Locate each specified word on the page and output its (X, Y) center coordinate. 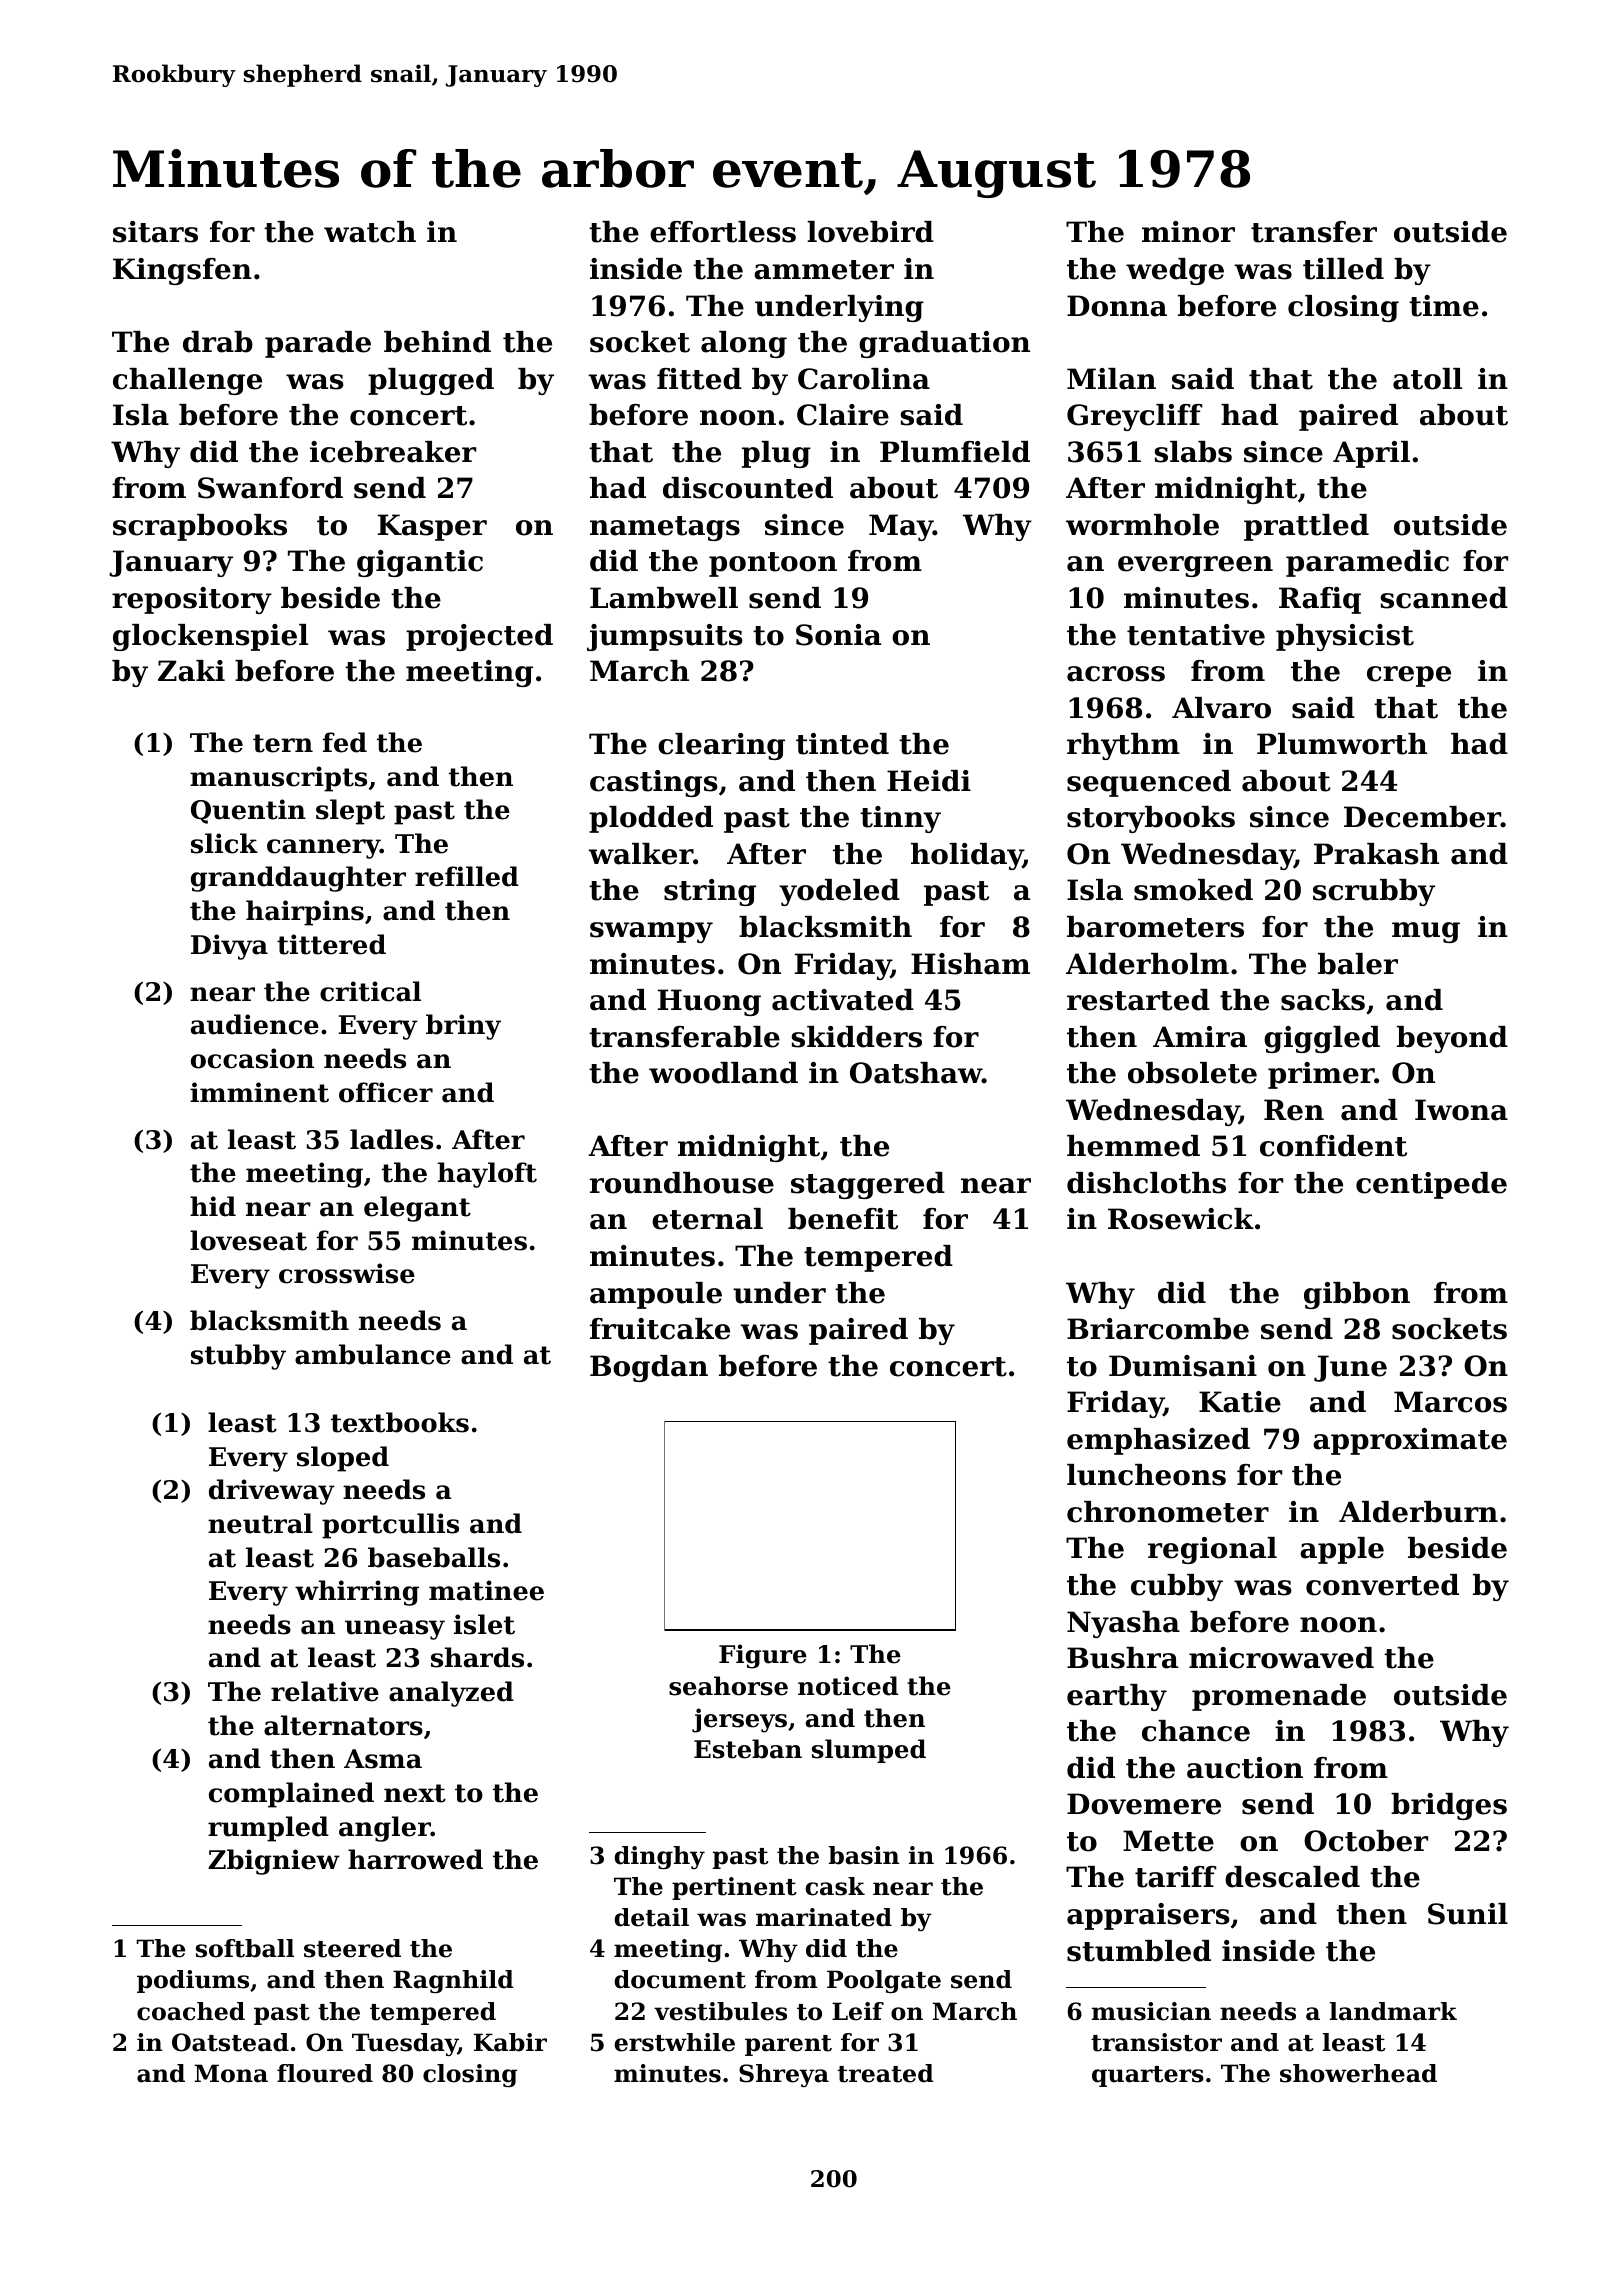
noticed (848, 1686)
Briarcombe (1158, 1329)
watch (370, 232)
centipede (1431, 1185)
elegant (417, 1209)
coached (191, 2011)
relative (325, 1691)
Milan (1111, 379)
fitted (699, 379)
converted (1382, 1585)
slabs (1193, 452)
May (901, 527)
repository (192, 600)
